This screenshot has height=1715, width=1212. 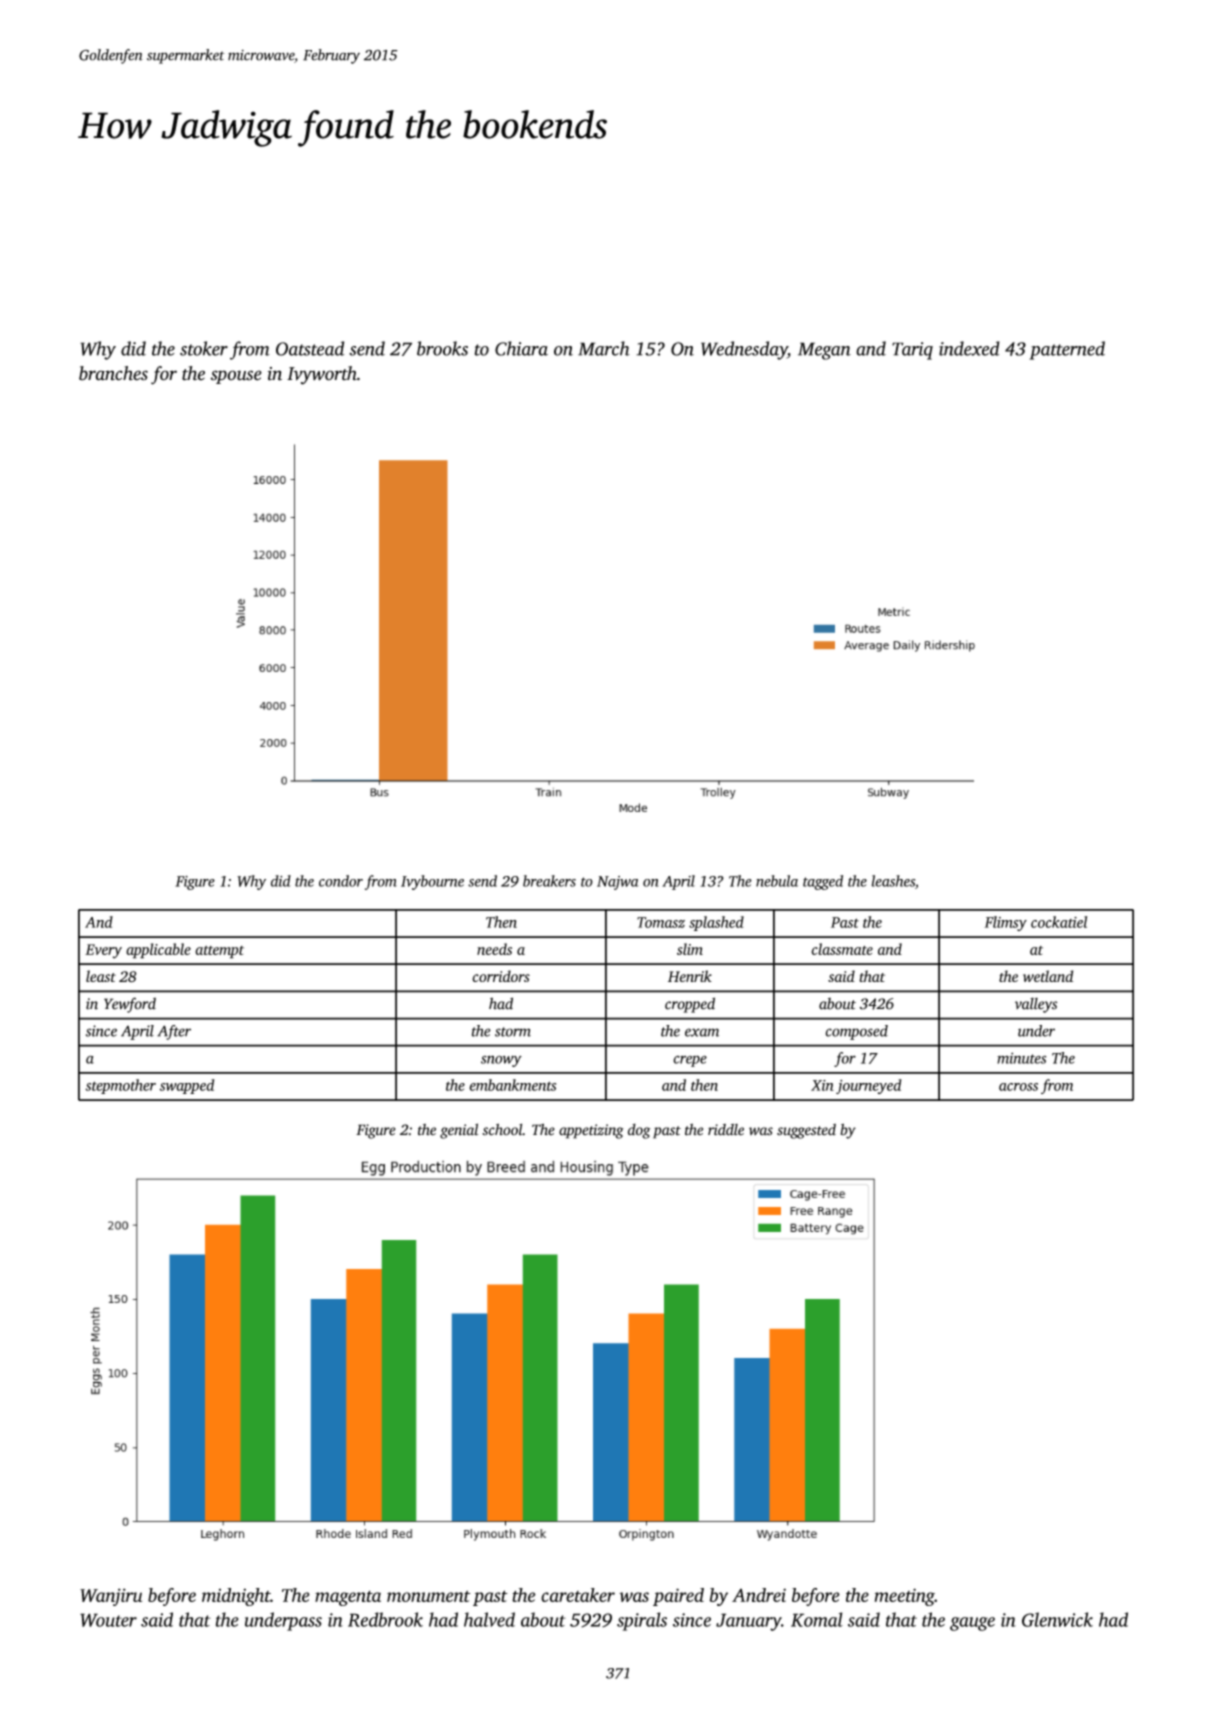 What do you see at coordinates (341, 881) in the screenshot?
I see `condor` at bounding box center [341, 881].
